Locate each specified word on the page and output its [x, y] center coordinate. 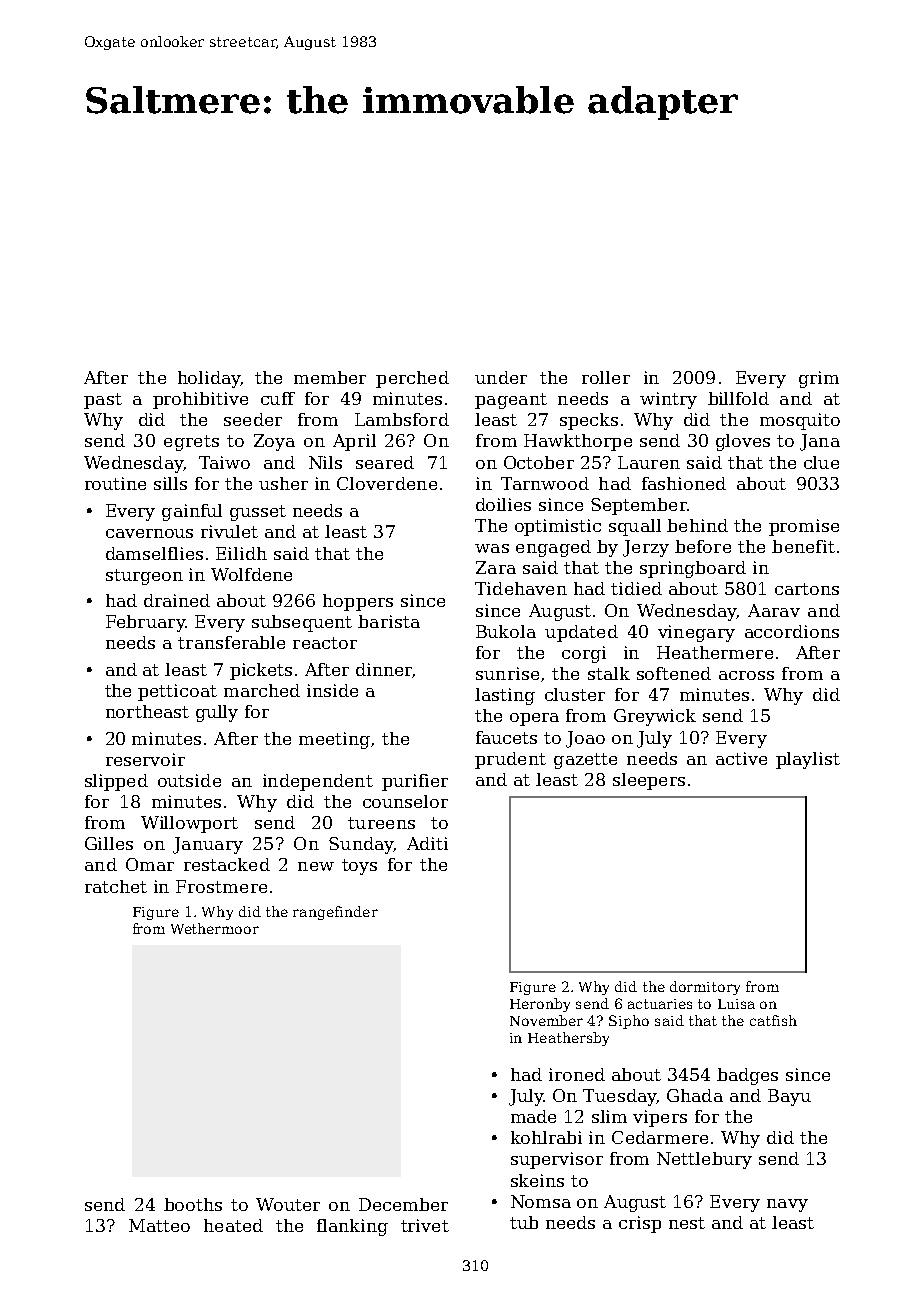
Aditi [427, 843]
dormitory [705, 988]
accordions [792, 631]
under [501, 377]
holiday [209, 379]
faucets [506, 737]
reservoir [145, 759]
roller [606, 377]
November [546, 1020]
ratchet [116, 886]
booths [193, 1204]
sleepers [649, 781]
